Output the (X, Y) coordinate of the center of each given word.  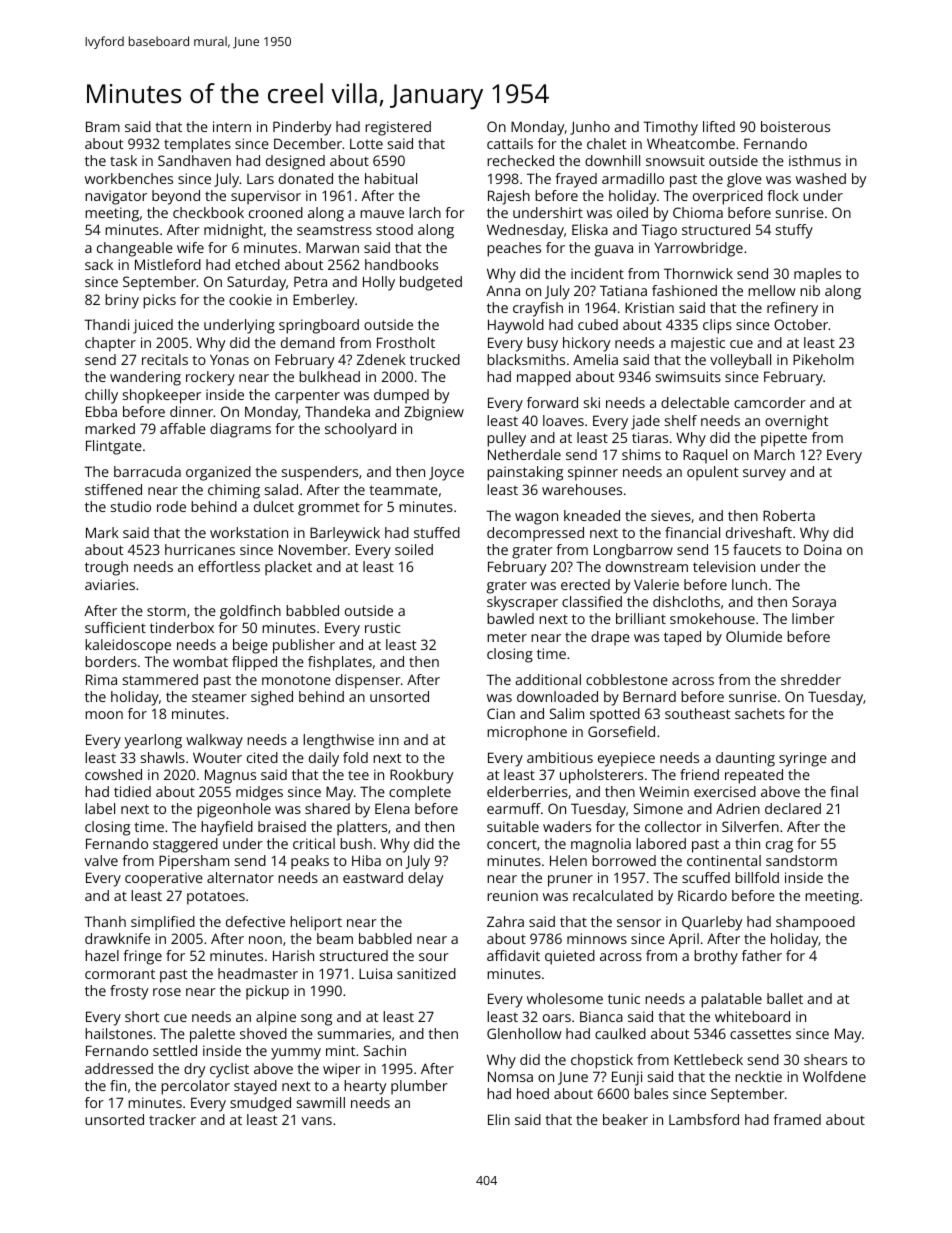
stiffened (113, 489)
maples (817, 275)
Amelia (595, 359)
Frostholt (406, 342)
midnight (233, 231)
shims (641, 454)
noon (265, 940)
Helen (568, 860)
